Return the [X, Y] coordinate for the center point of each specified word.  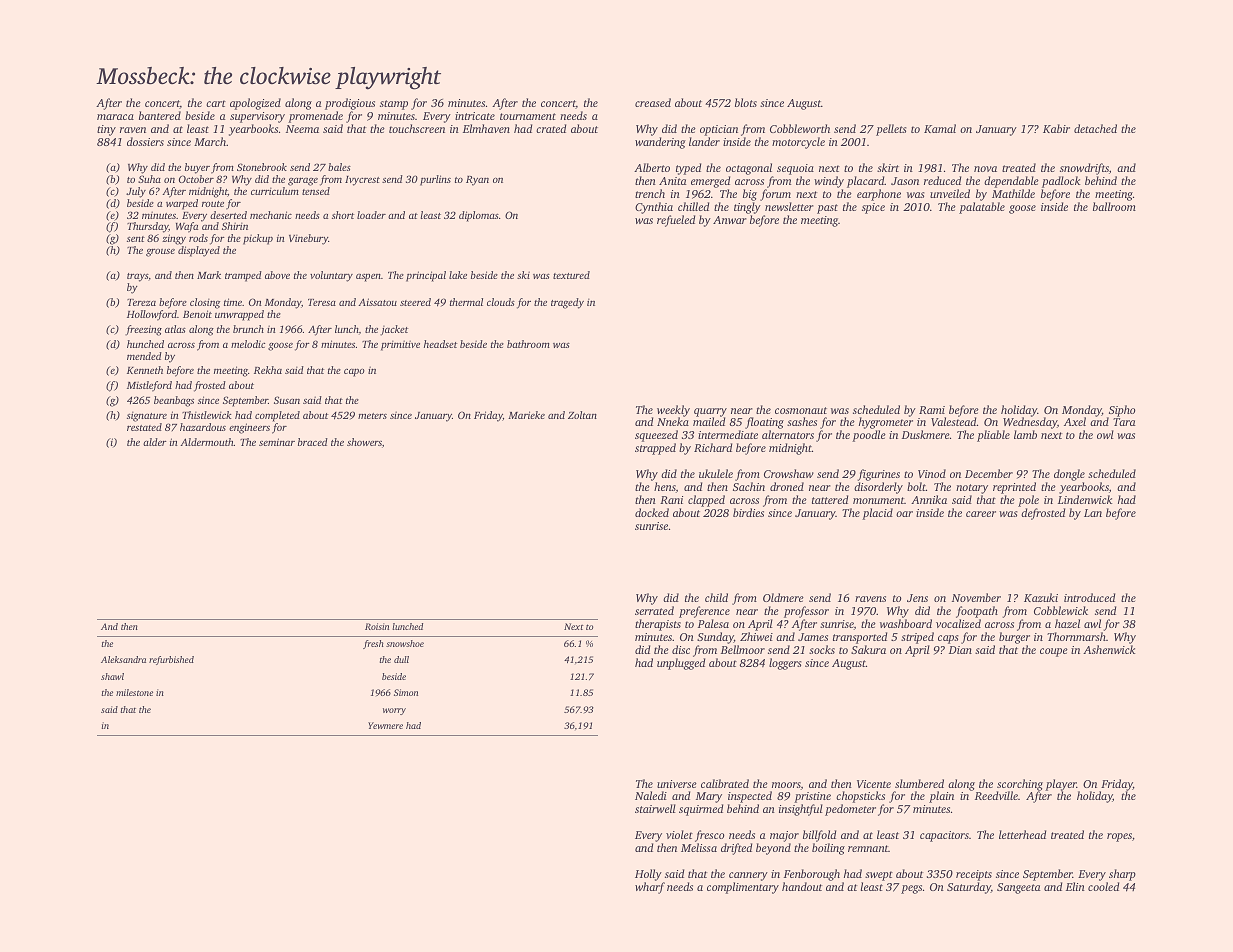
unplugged [681, 664]
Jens [917, 598]
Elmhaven [486, 128]
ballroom [1114, 206]
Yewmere [385, 725]
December [989, 473]
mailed [709, 422]
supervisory [257, 117]
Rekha [268, 370]
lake [458, 275]
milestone [134, 692]
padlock [1061, 182]
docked [652, 512]
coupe [1054, 652]
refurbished [171, 660]
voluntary [331, 276]
